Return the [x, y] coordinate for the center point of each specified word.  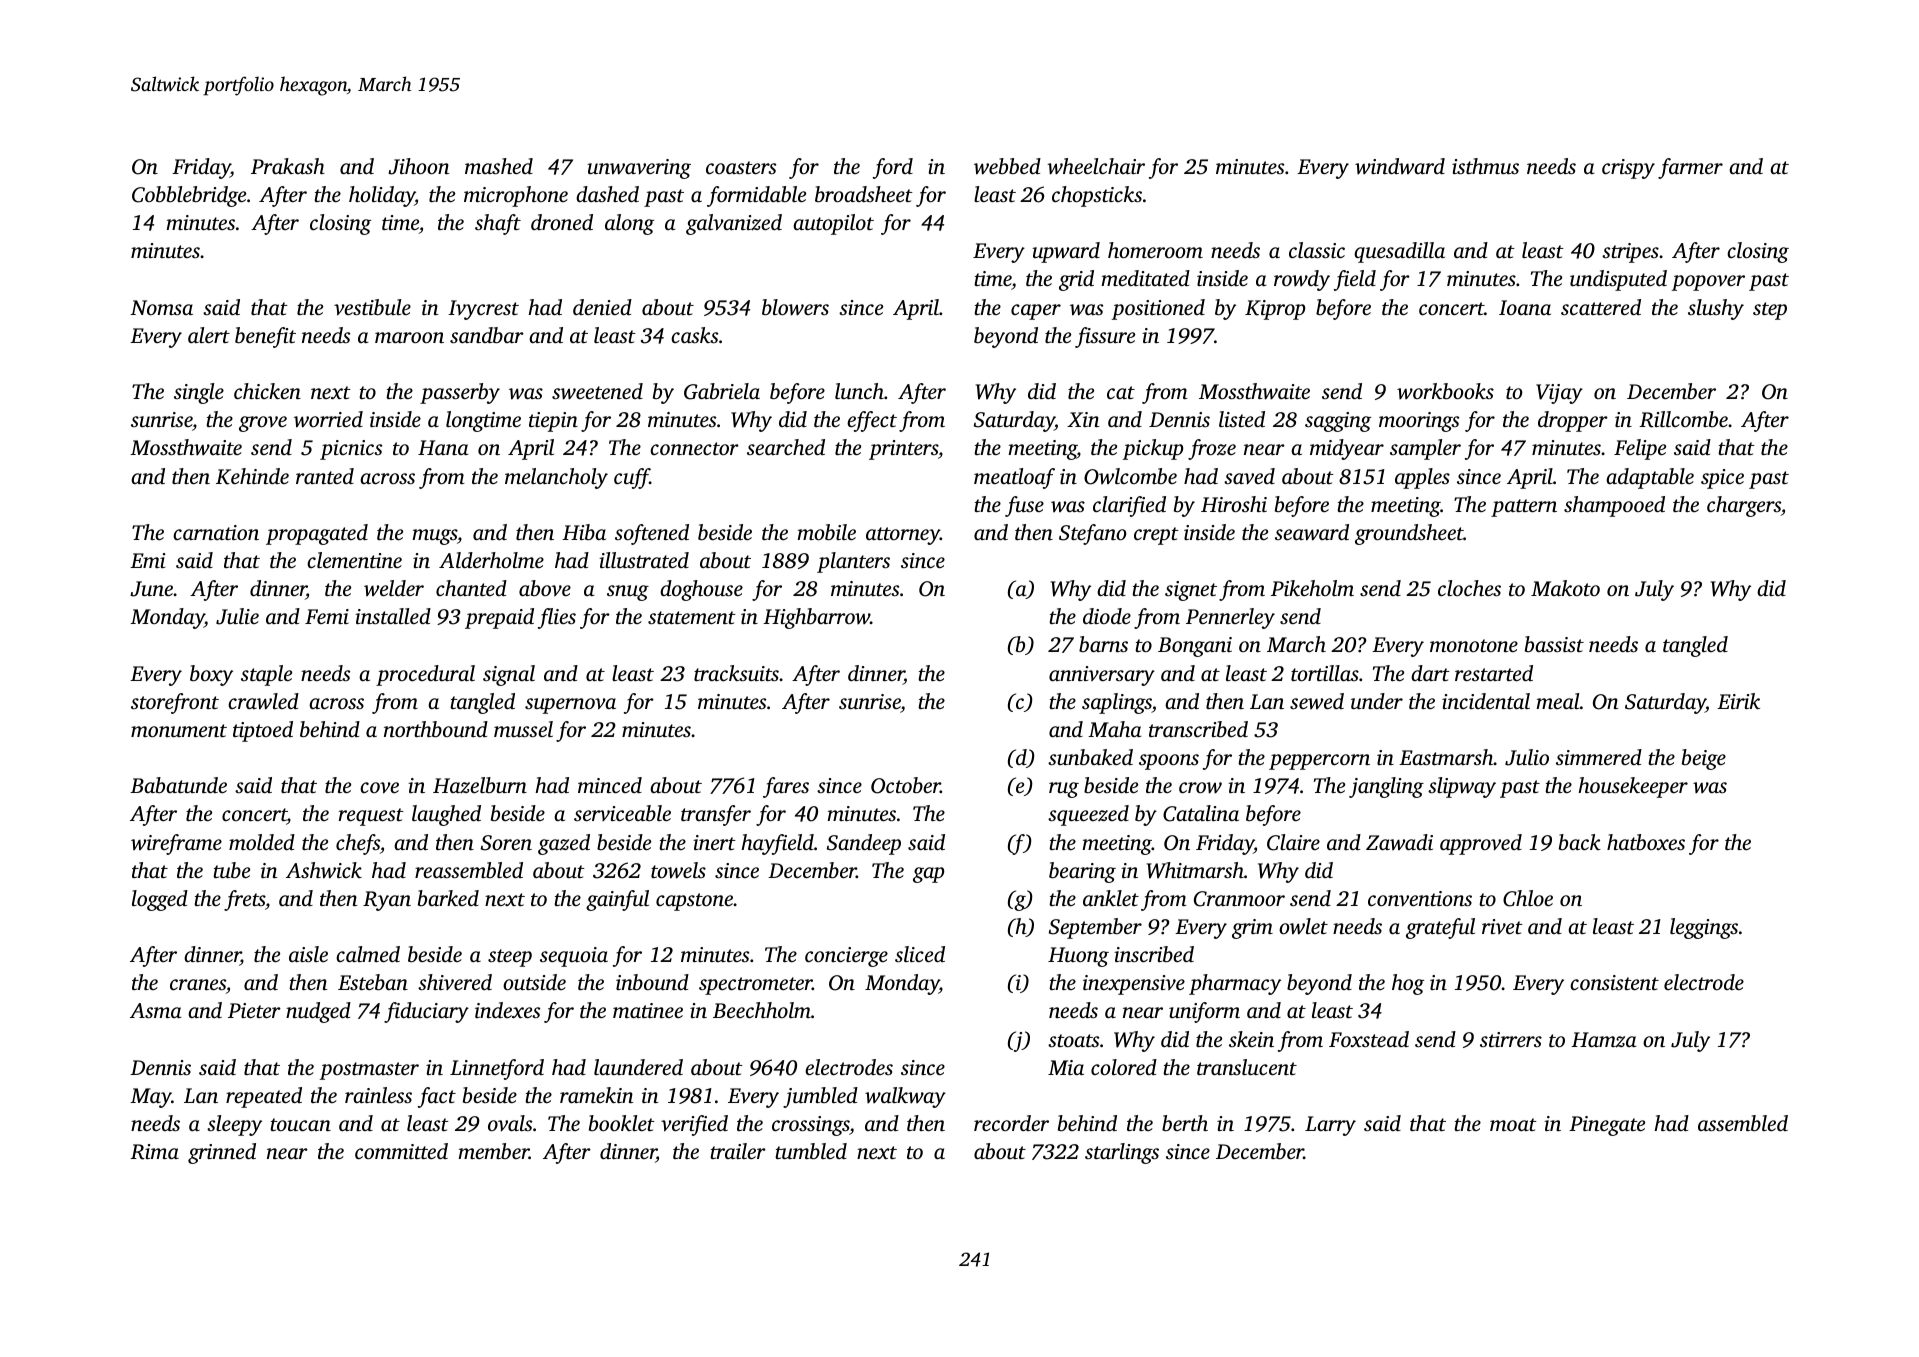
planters [853, 562]
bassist [1554, 644]
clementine [354, 560]
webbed [1007, 166]
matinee [648, 1010]
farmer [1690, 168]
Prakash [288, 166]
